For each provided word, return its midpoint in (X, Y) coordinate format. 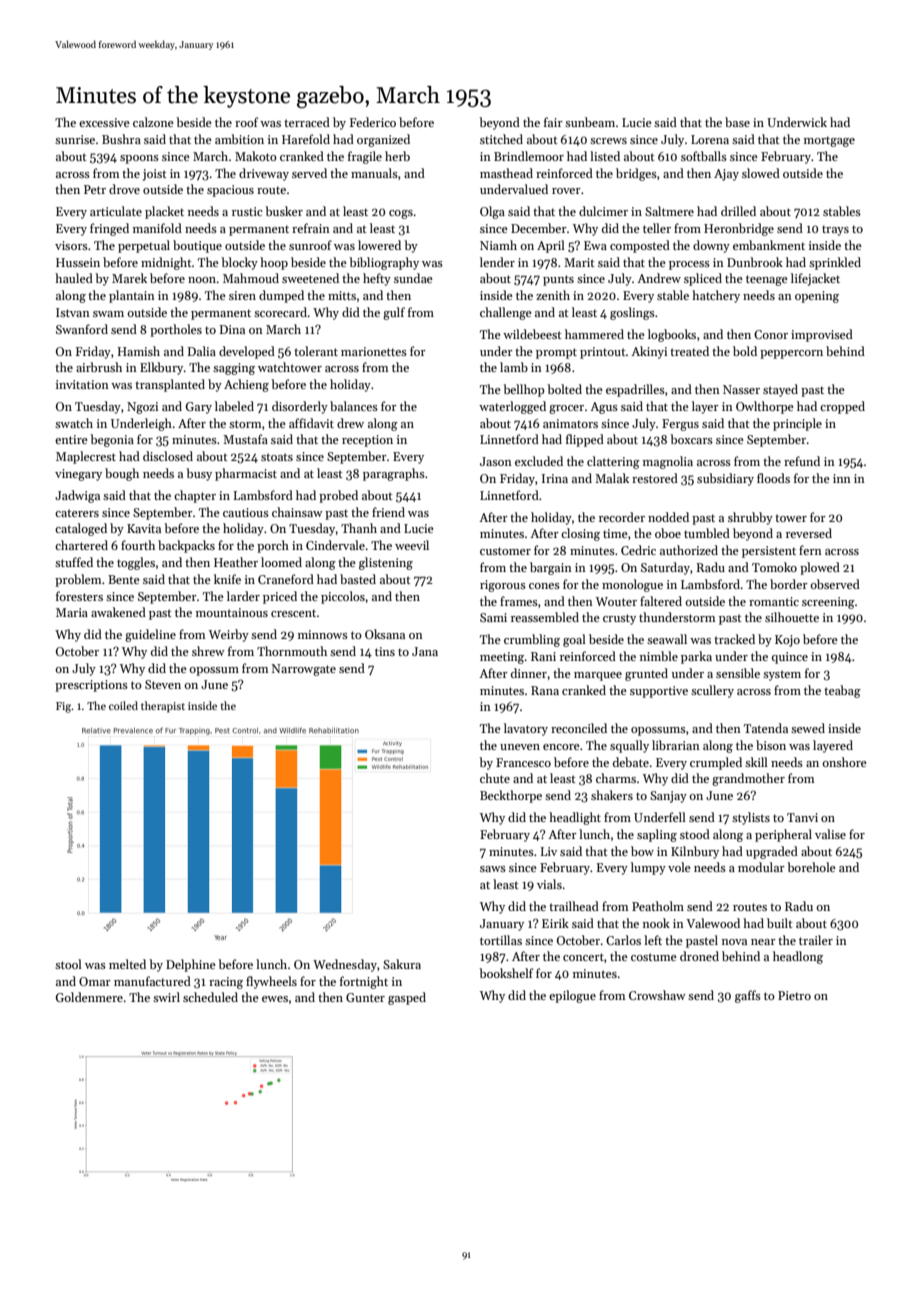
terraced (307, 122)
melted (127, 964)
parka (696, 657)
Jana (425, 651)
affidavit (311, 423)
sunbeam (590, 122)
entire (71, 439)
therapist (163, 707)
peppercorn (791, 354)
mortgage (829, 141)
